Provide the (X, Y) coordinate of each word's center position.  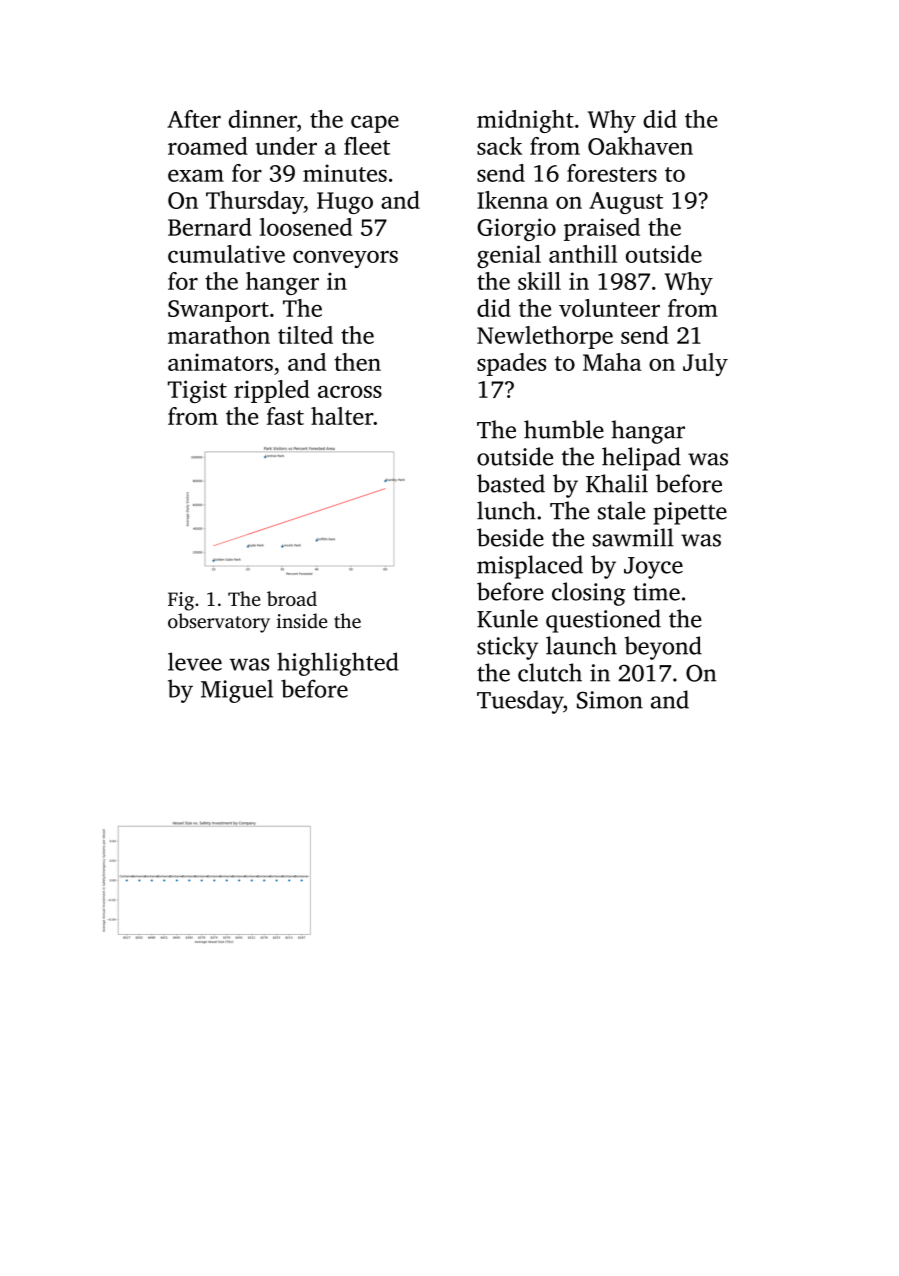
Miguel (237, 691)
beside (510, 537)
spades (511, 364)
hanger (282, 283)
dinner (263, 119)
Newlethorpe (545, 337)
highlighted (338, 664)
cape (375, 124)
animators (220, 362)
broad (292, 598)
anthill (583, 254)
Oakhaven (640, 146)
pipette (690, 513)
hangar (648, 432)
